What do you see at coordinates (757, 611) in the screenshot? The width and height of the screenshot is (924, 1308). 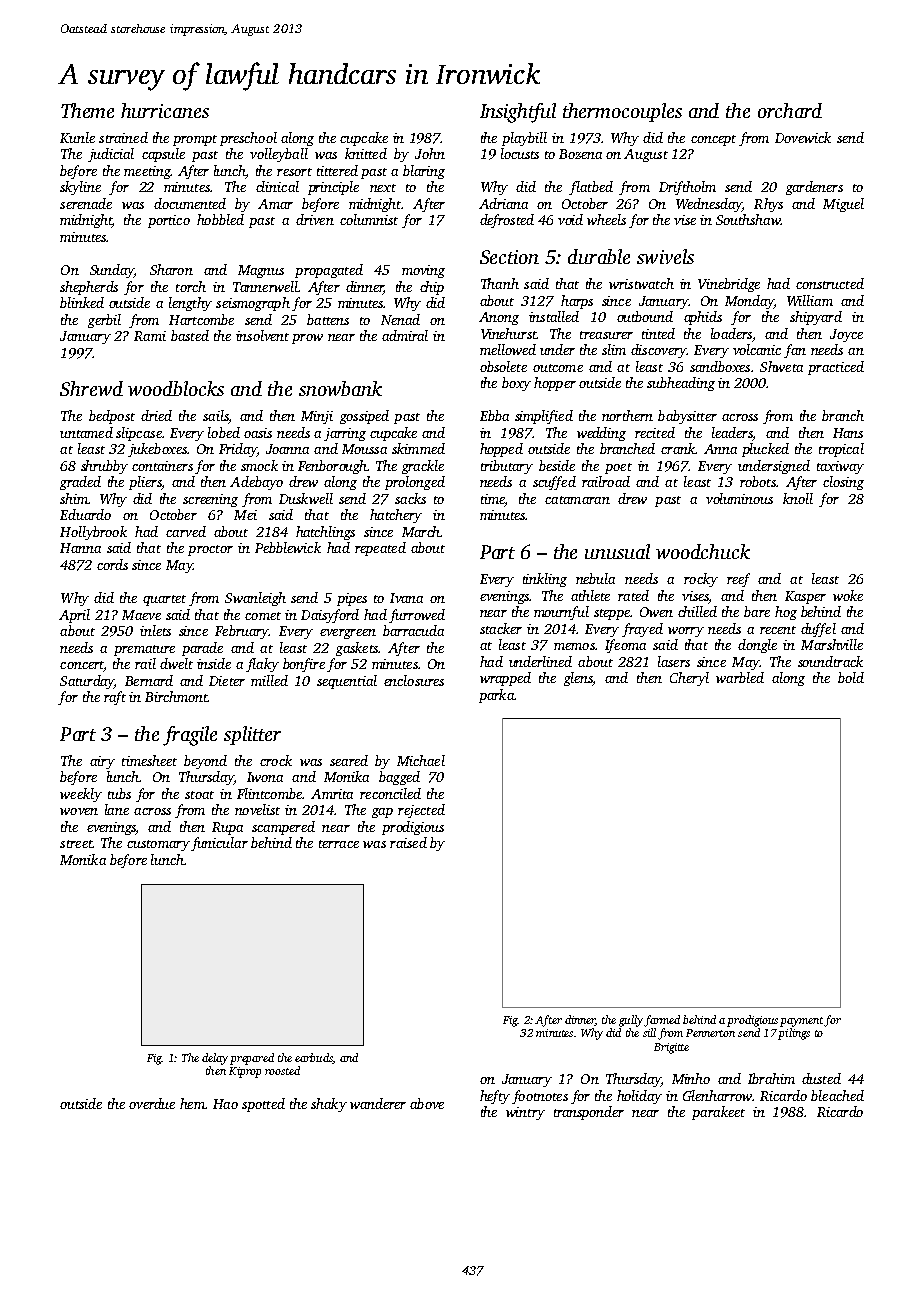 I see `bare` at bounding box center [757, 611].
